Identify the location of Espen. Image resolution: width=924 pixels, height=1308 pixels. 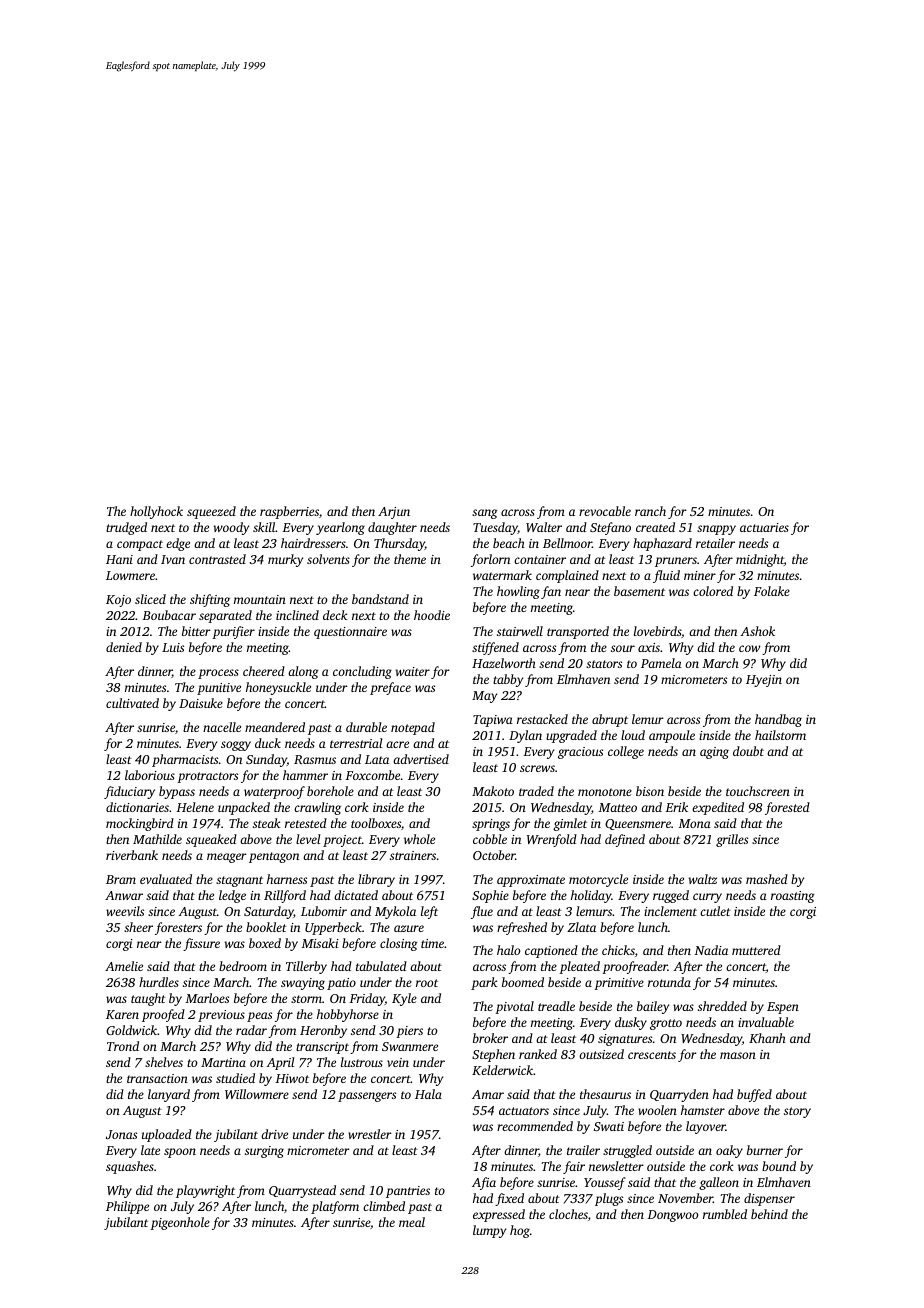
(783, 1008).
